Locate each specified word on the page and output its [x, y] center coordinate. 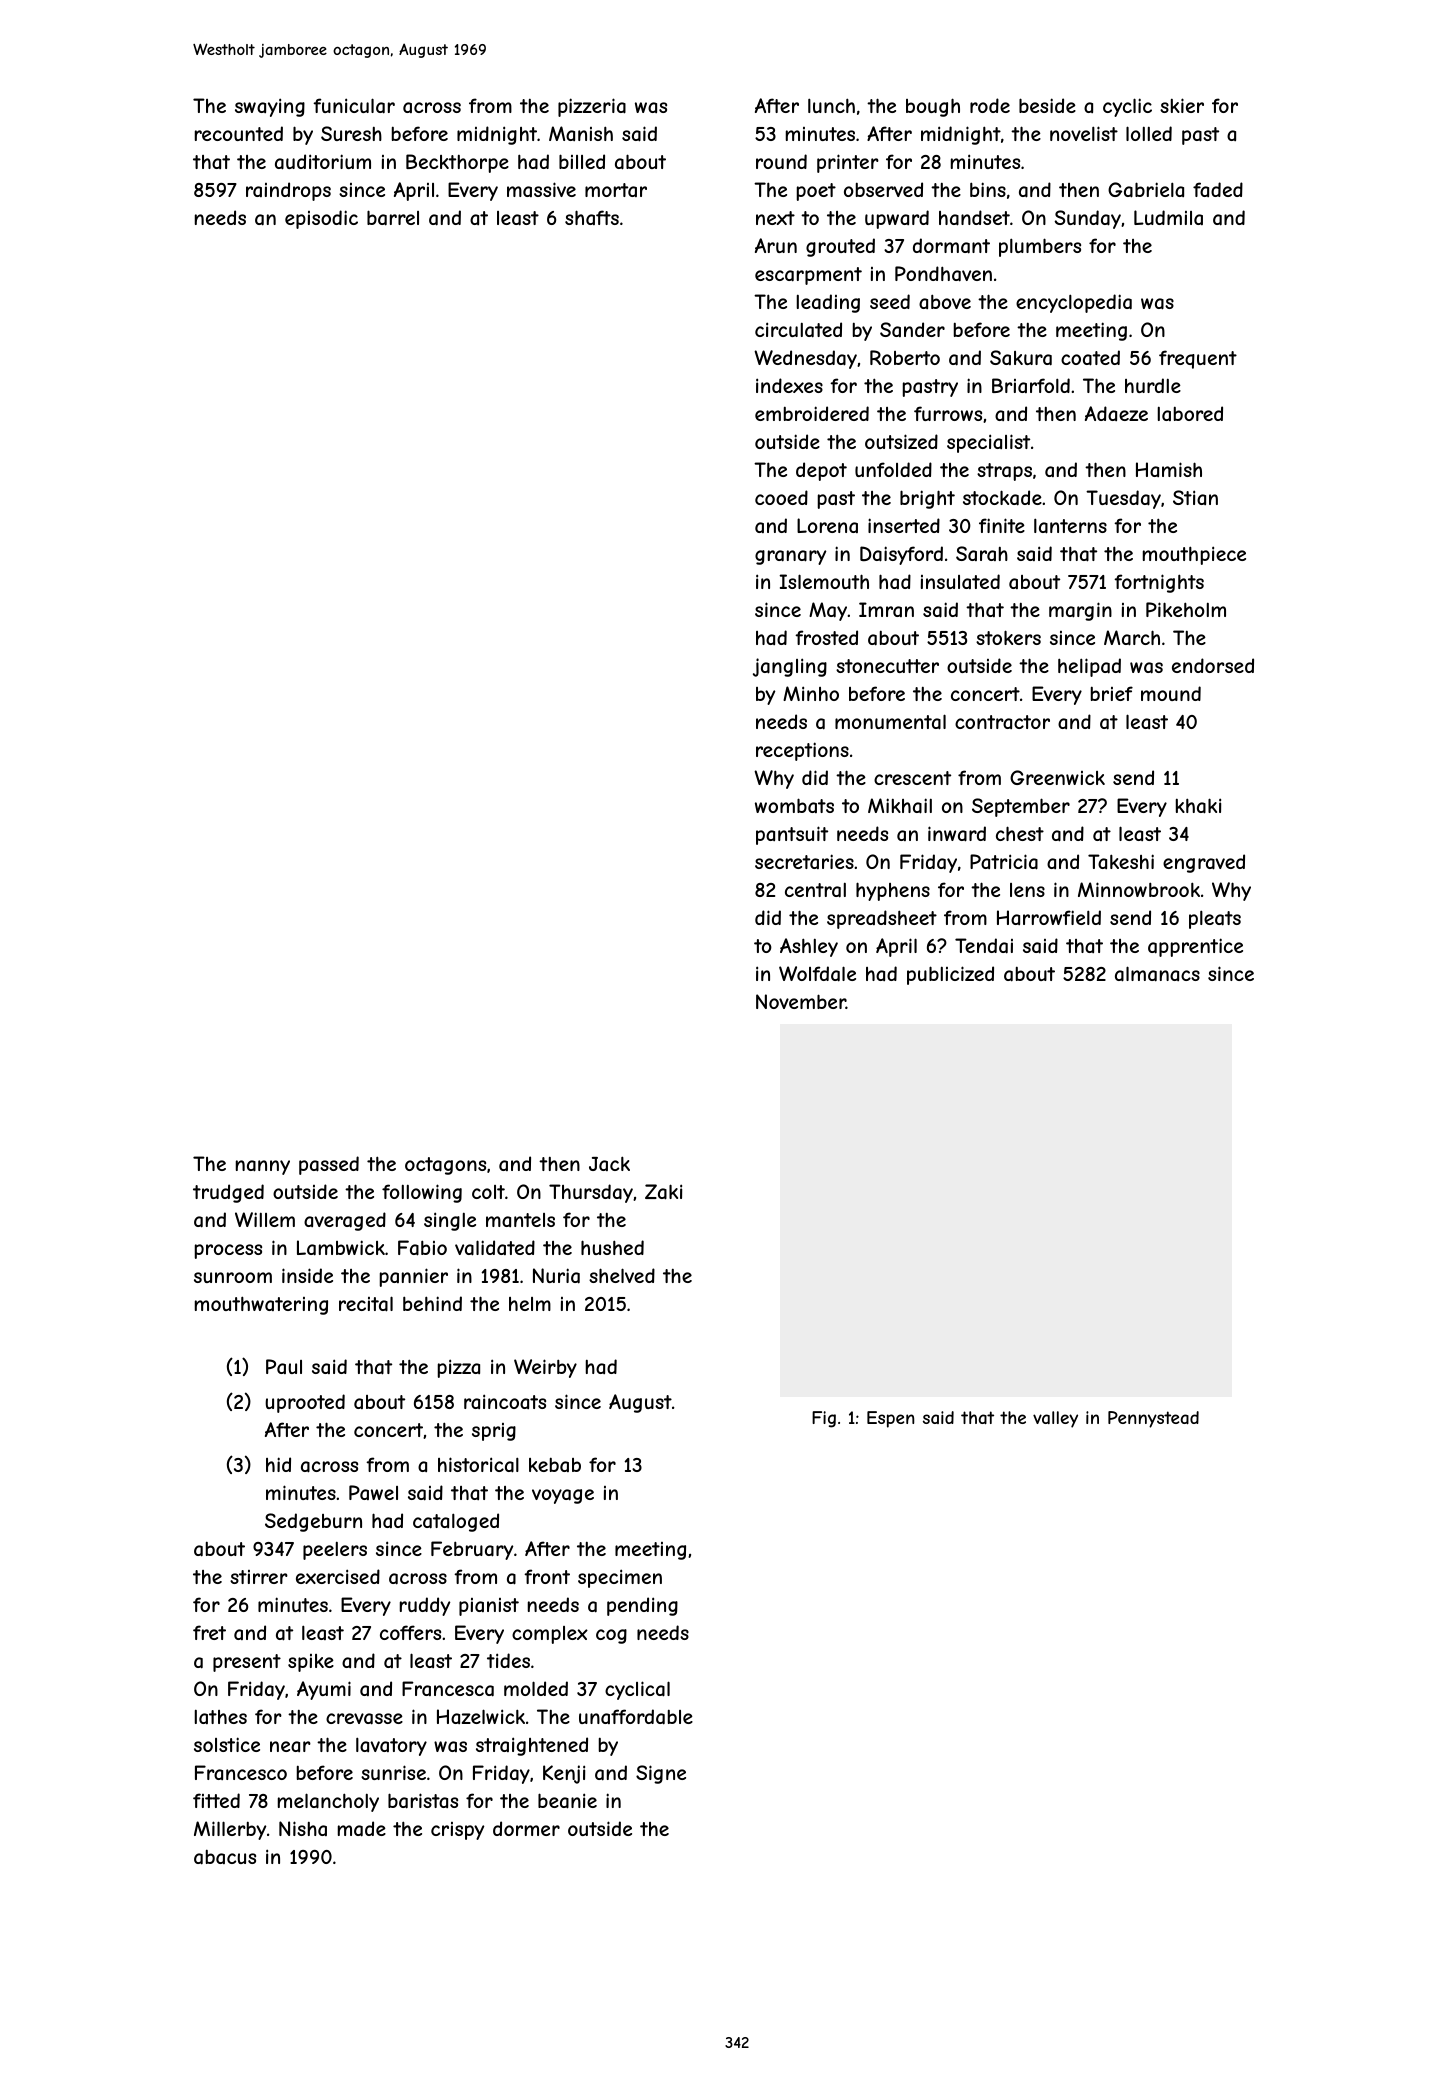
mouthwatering [261, 1305]
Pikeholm [1186, 609]
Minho [811, 693]
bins [988, 189]
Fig [824, 1419]
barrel [393, 218]
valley [1055, 1419]
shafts [592, 217]
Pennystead [1153, 1419]
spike [311, 1663]
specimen [620, 1578]
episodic [321, 219]
